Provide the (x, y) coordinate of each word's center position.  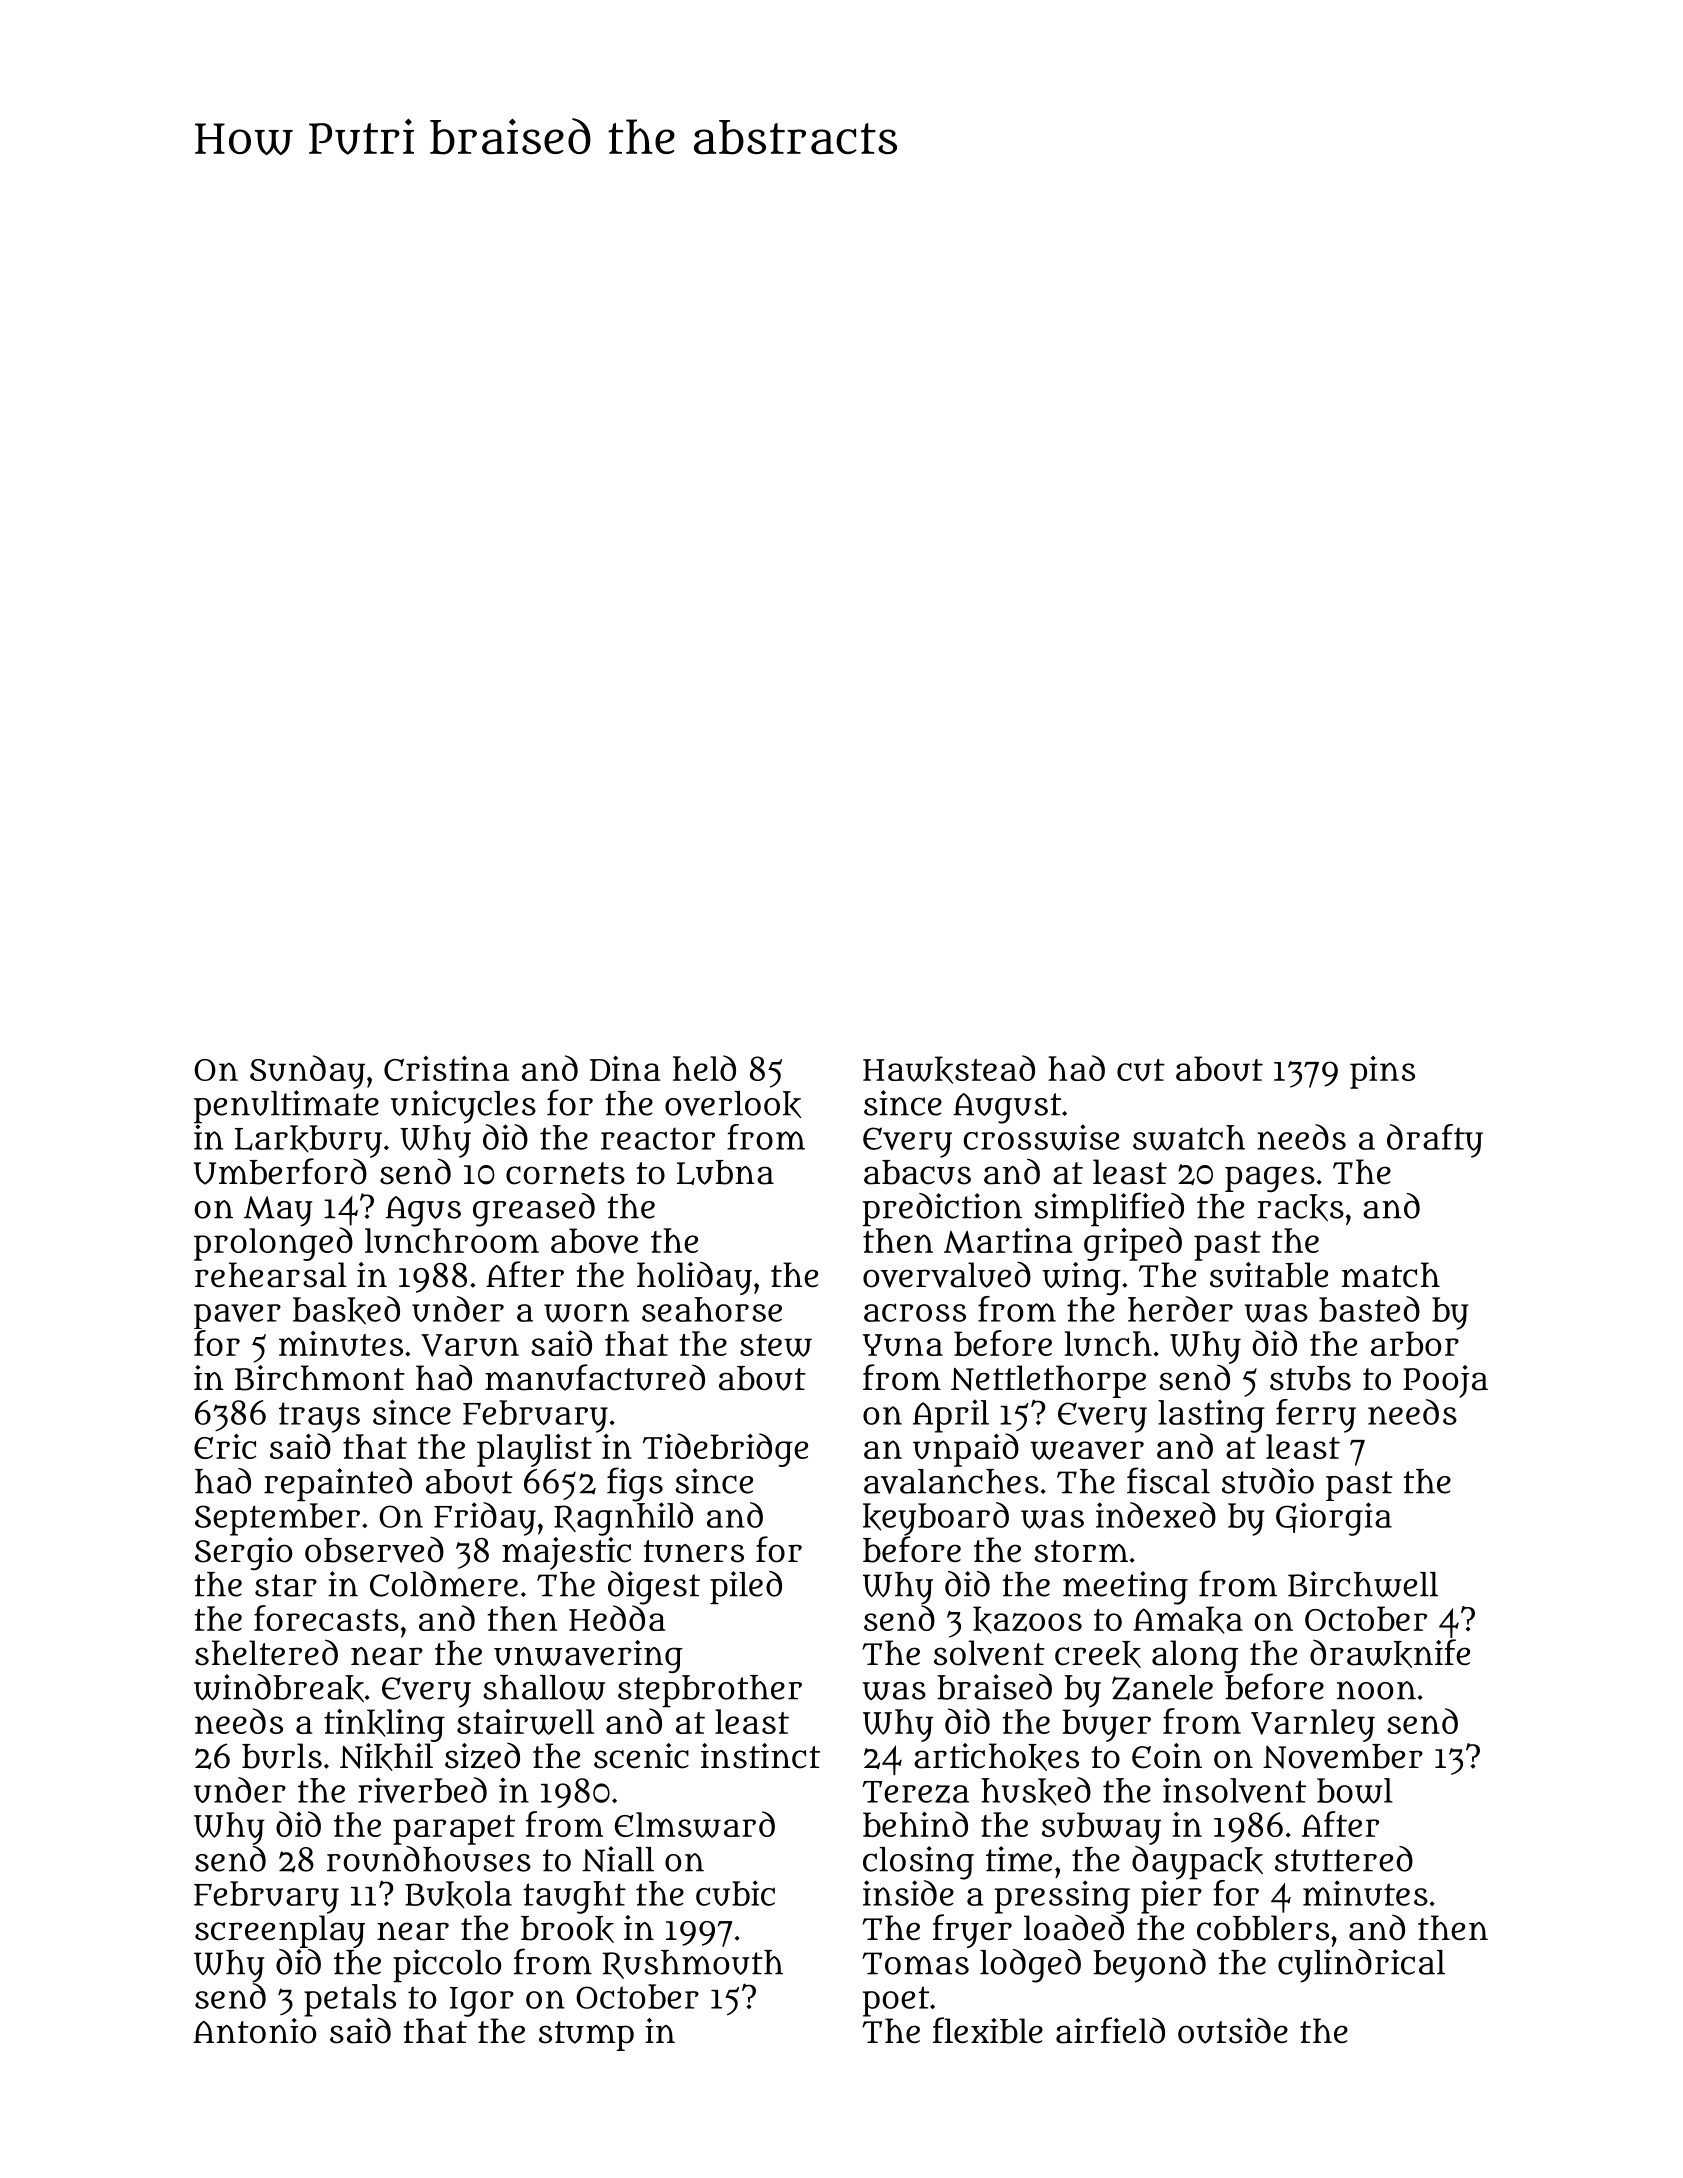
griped (1133, 1244)
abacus (917, 1172)
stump (586, 2036)
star (286, 1585)
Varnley (1313, 1725)
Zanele (1162, 1688)
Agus (423, 1211)
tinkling (384, 1725)
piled (746, 1587)
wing (1081, 1278)
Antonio (254, 2031)
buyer (1106, 1725)
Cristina (446, 1068)
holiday (694, 1278)
